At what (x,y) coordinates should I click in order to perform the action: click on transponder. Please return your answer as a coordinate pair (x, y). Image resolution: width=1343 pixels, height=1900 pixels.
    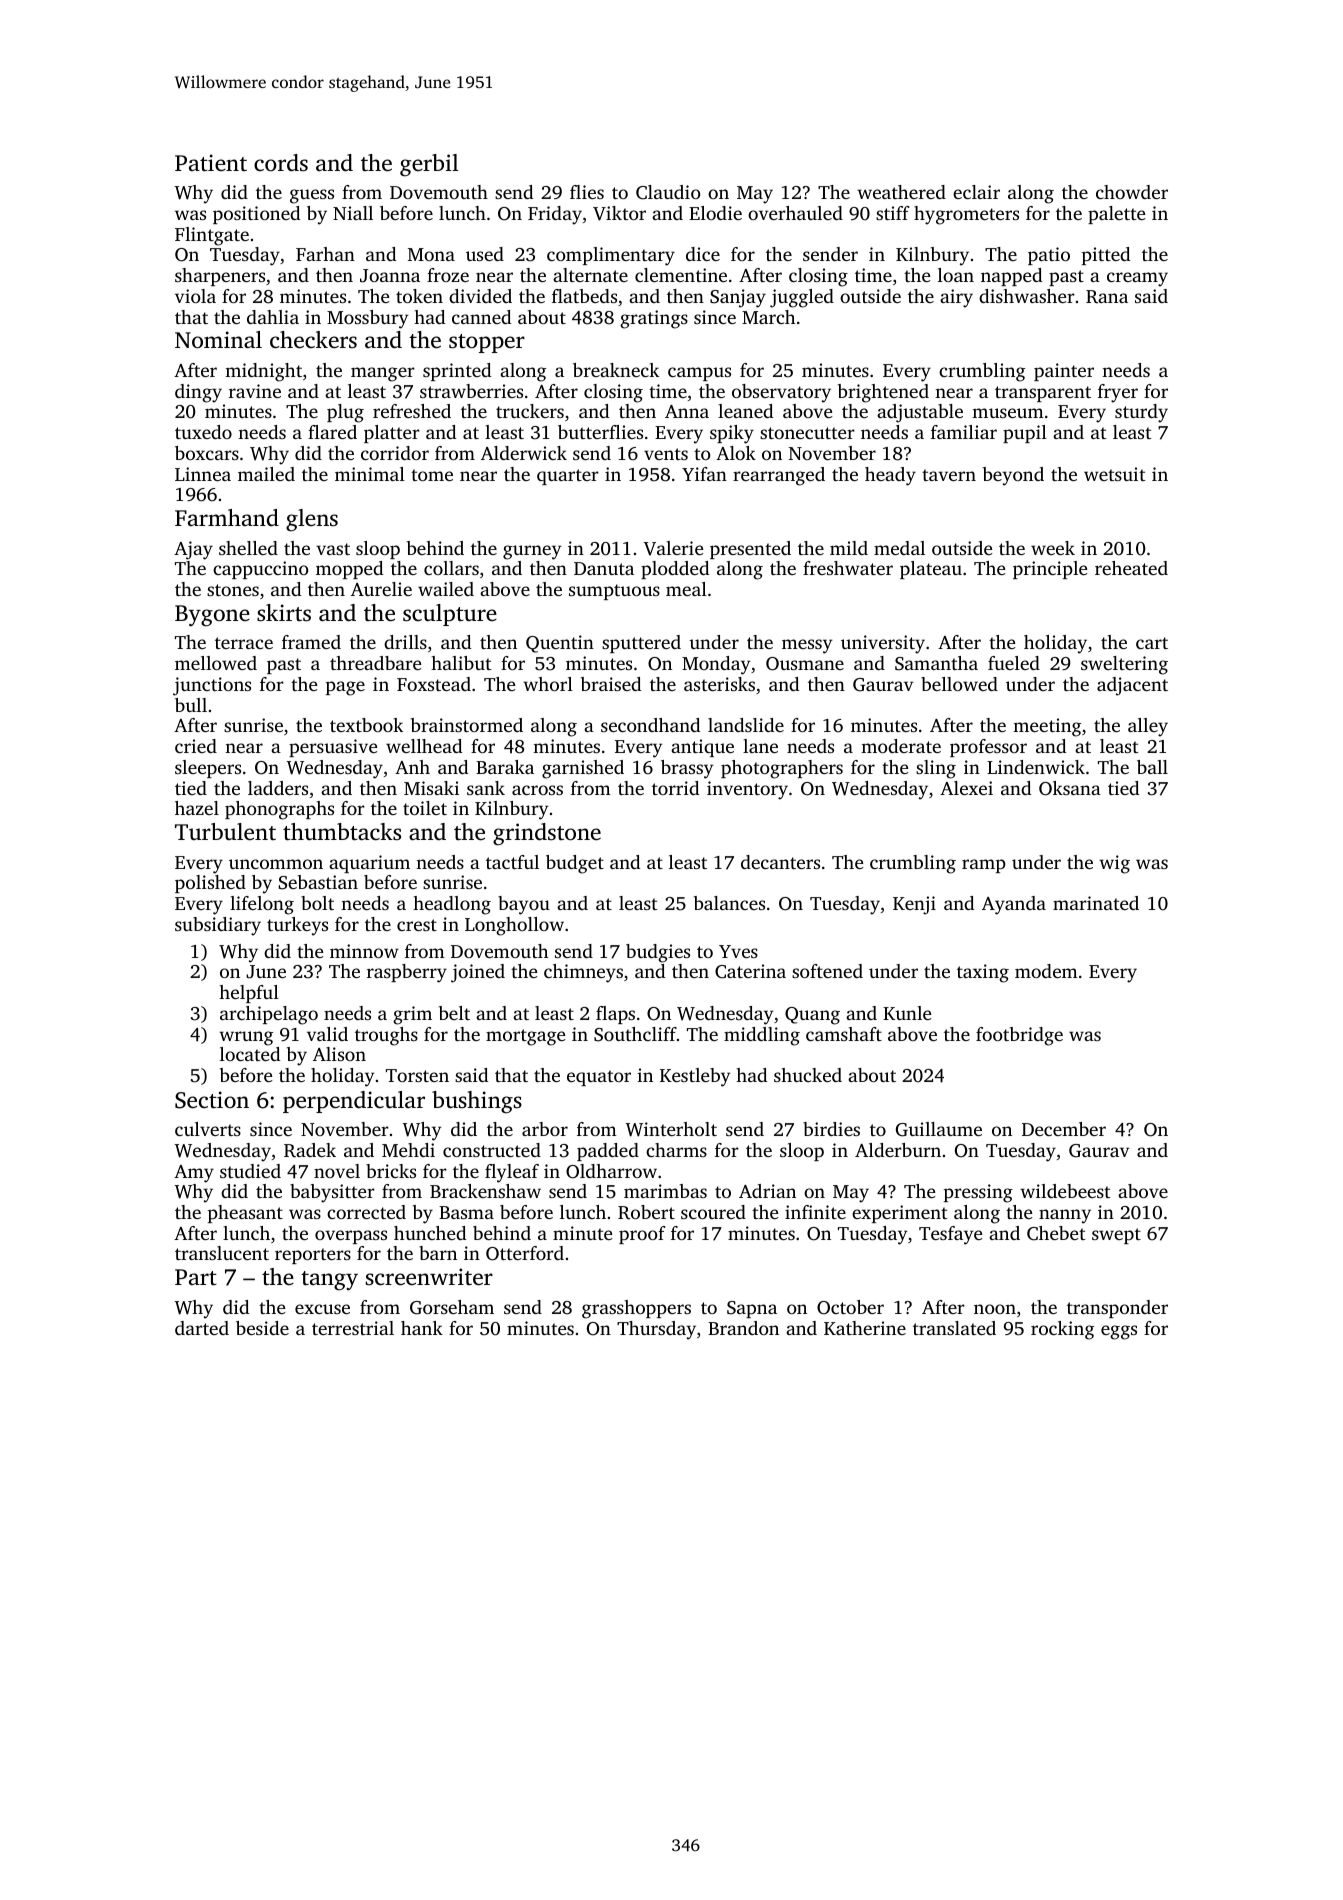
    Looking at the image, I should click on (1117, 1309).
